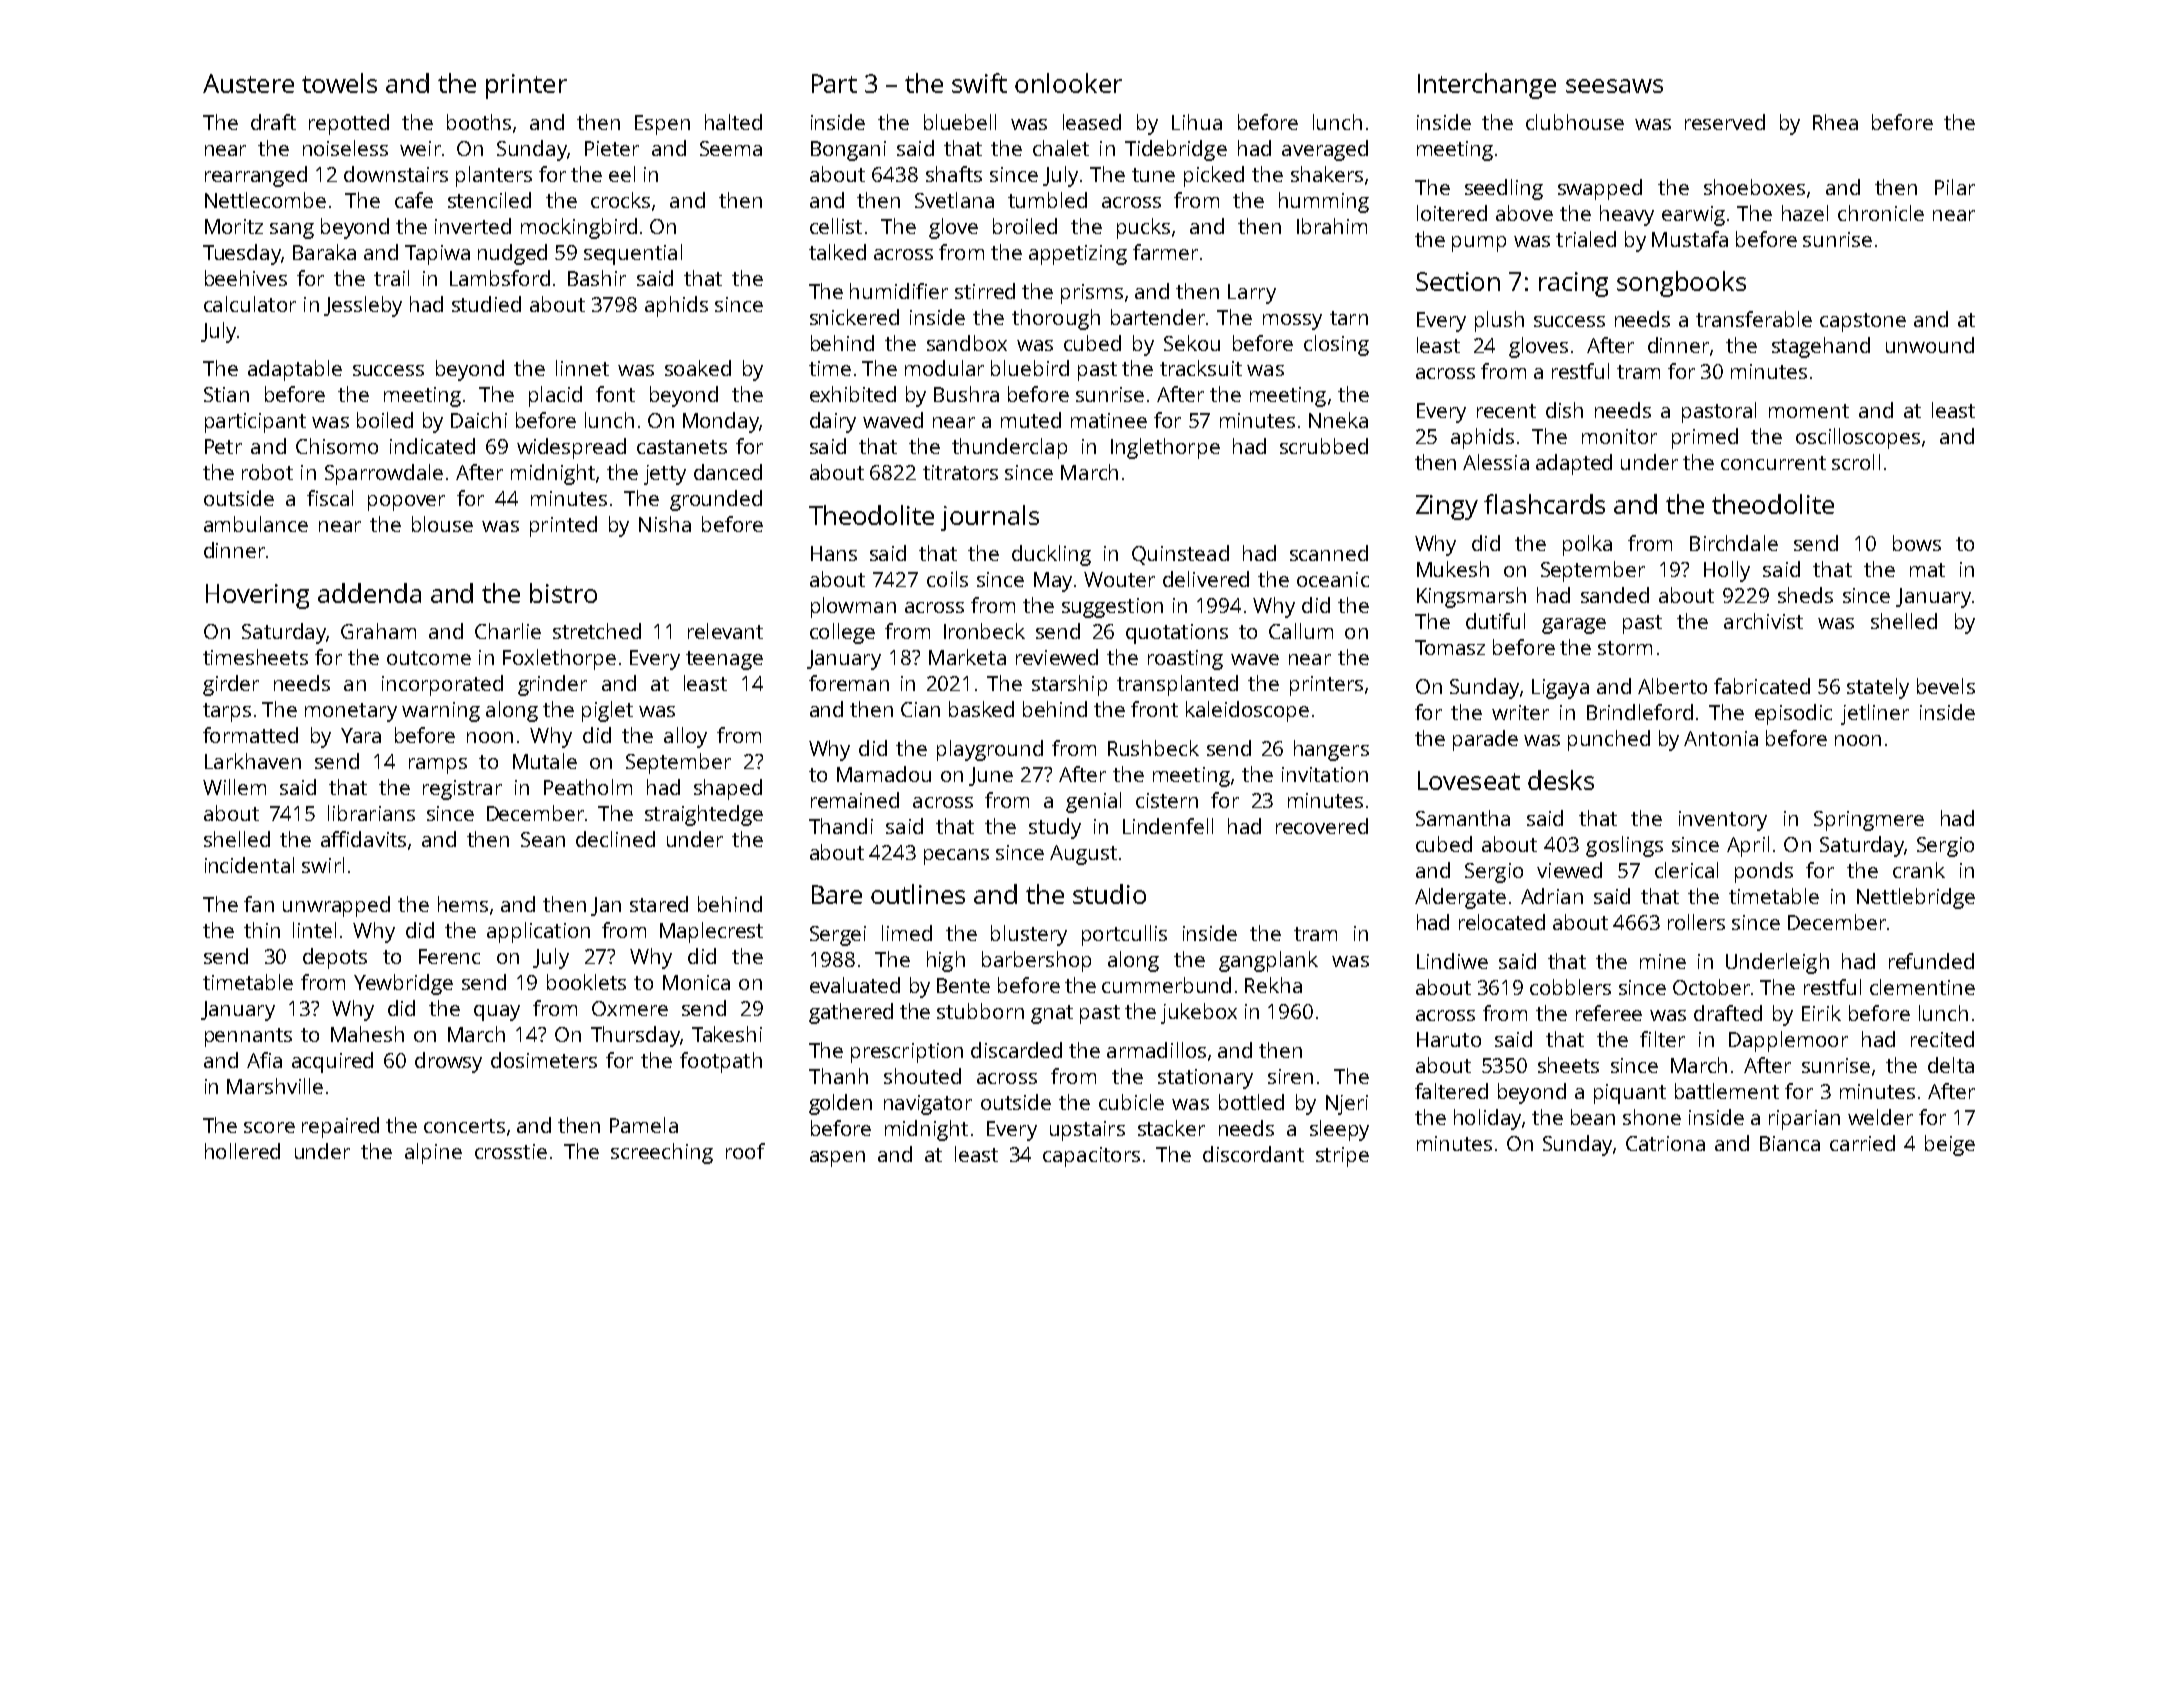 The image size is (2178, 1683). Describe the element at coordinates (1917, 543) in the screenshot. I see `bows` at that location.
